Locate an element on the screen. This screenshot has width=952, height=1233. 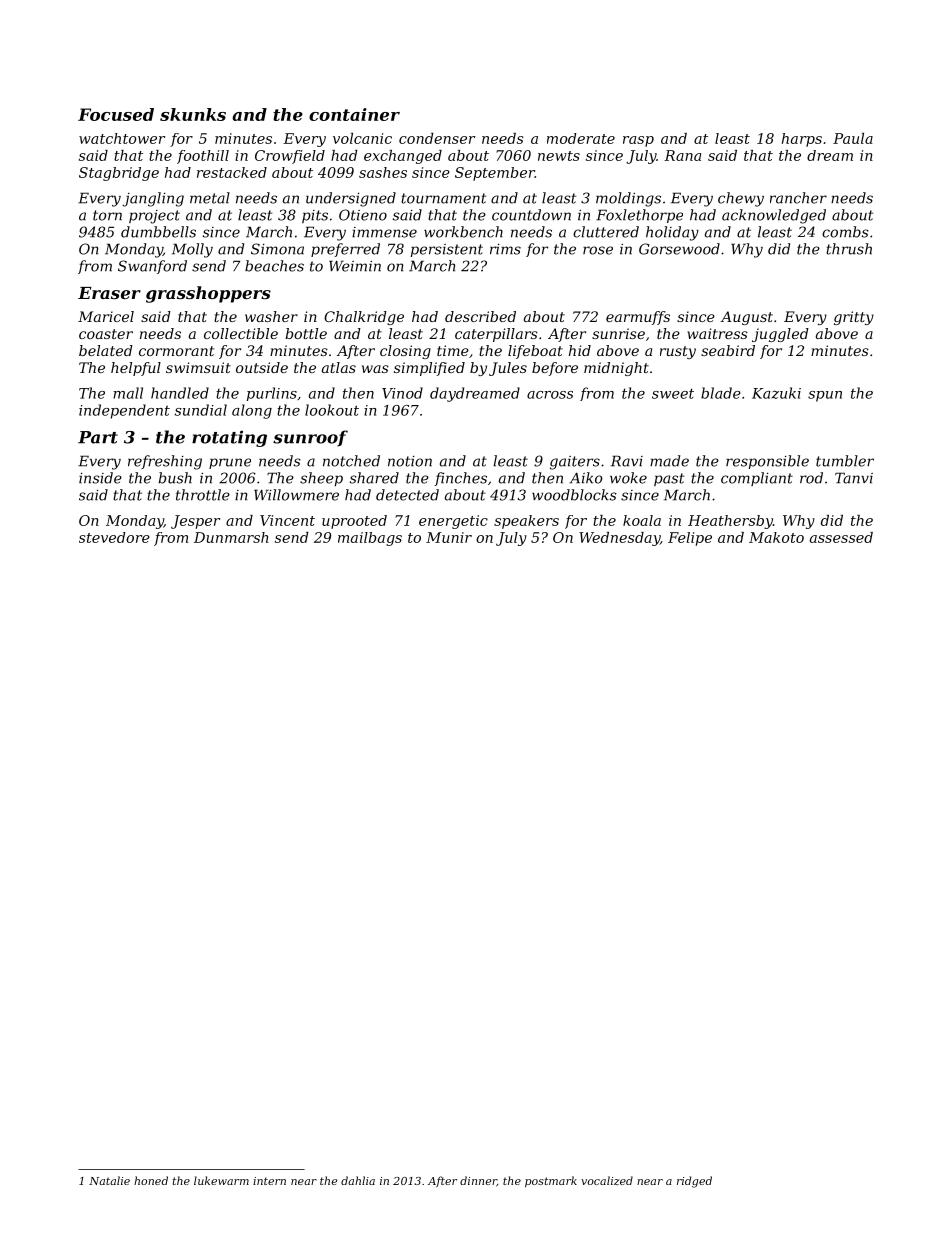
Makoto is located at coordinates (776, 537).
